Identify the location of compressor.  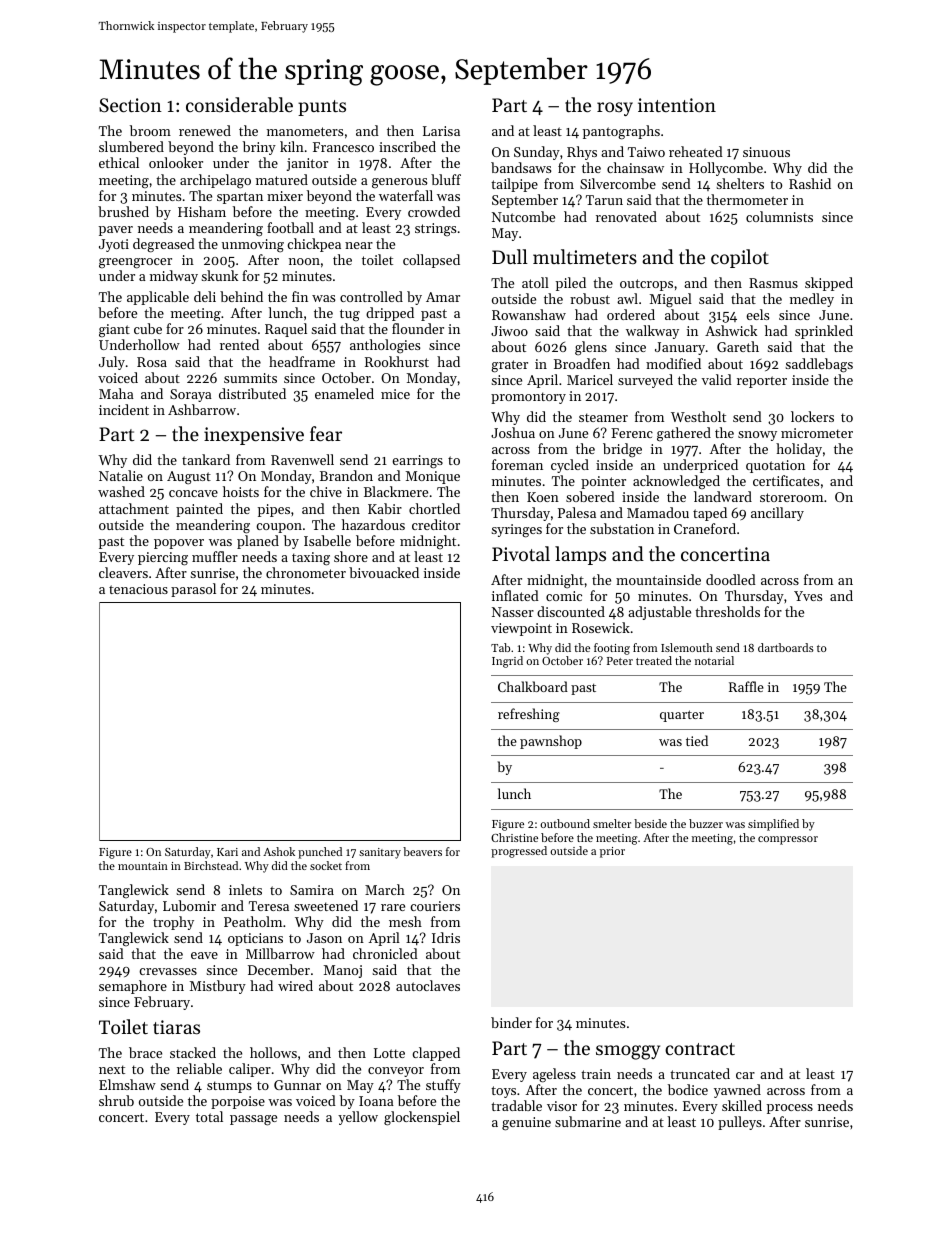
(788, 840).
